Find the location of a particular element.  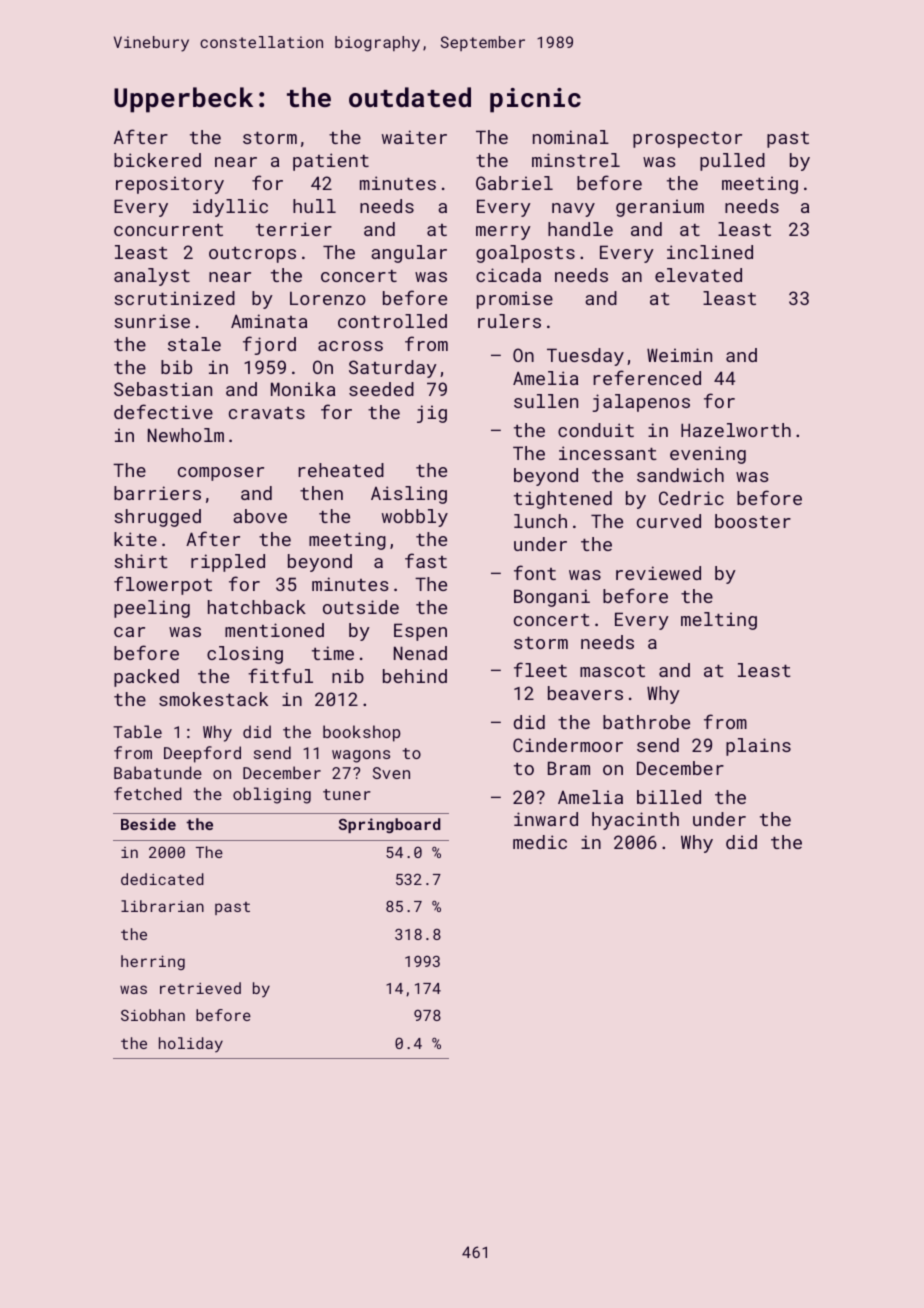

librarian is located at coordinates (162, 906).
